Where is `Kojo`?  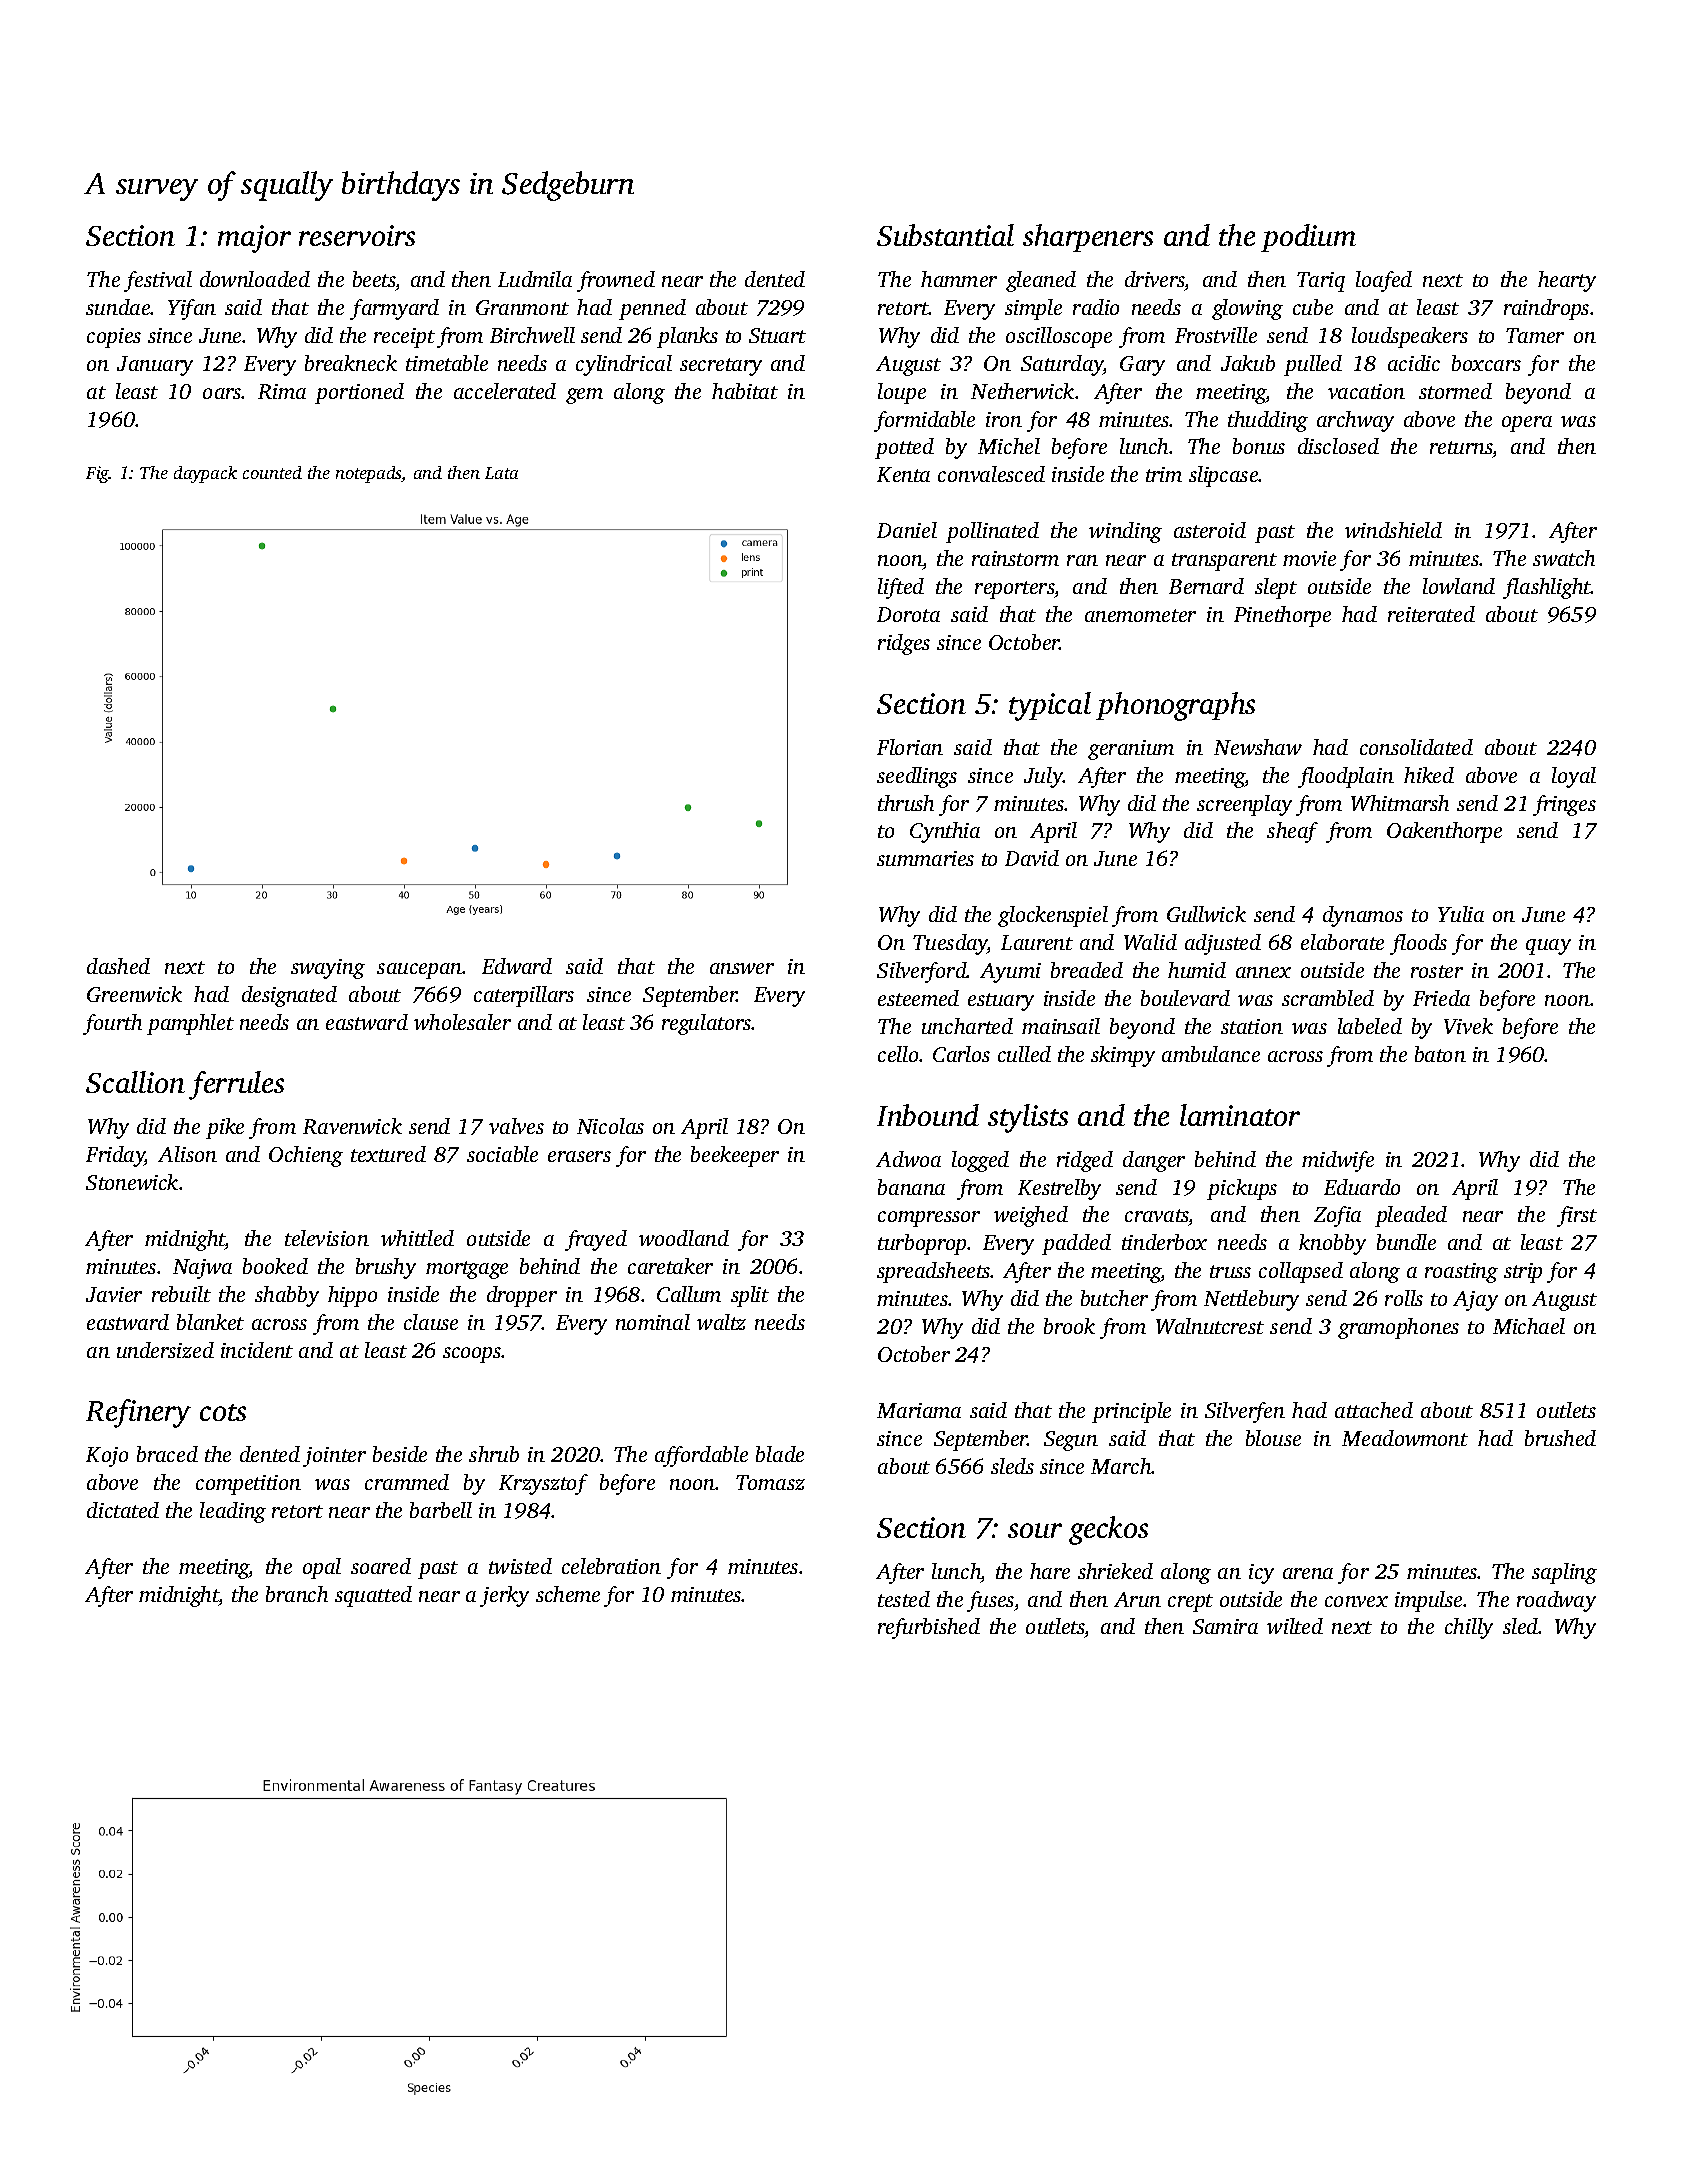 Kojo is located at coordinates (107, 1457).
